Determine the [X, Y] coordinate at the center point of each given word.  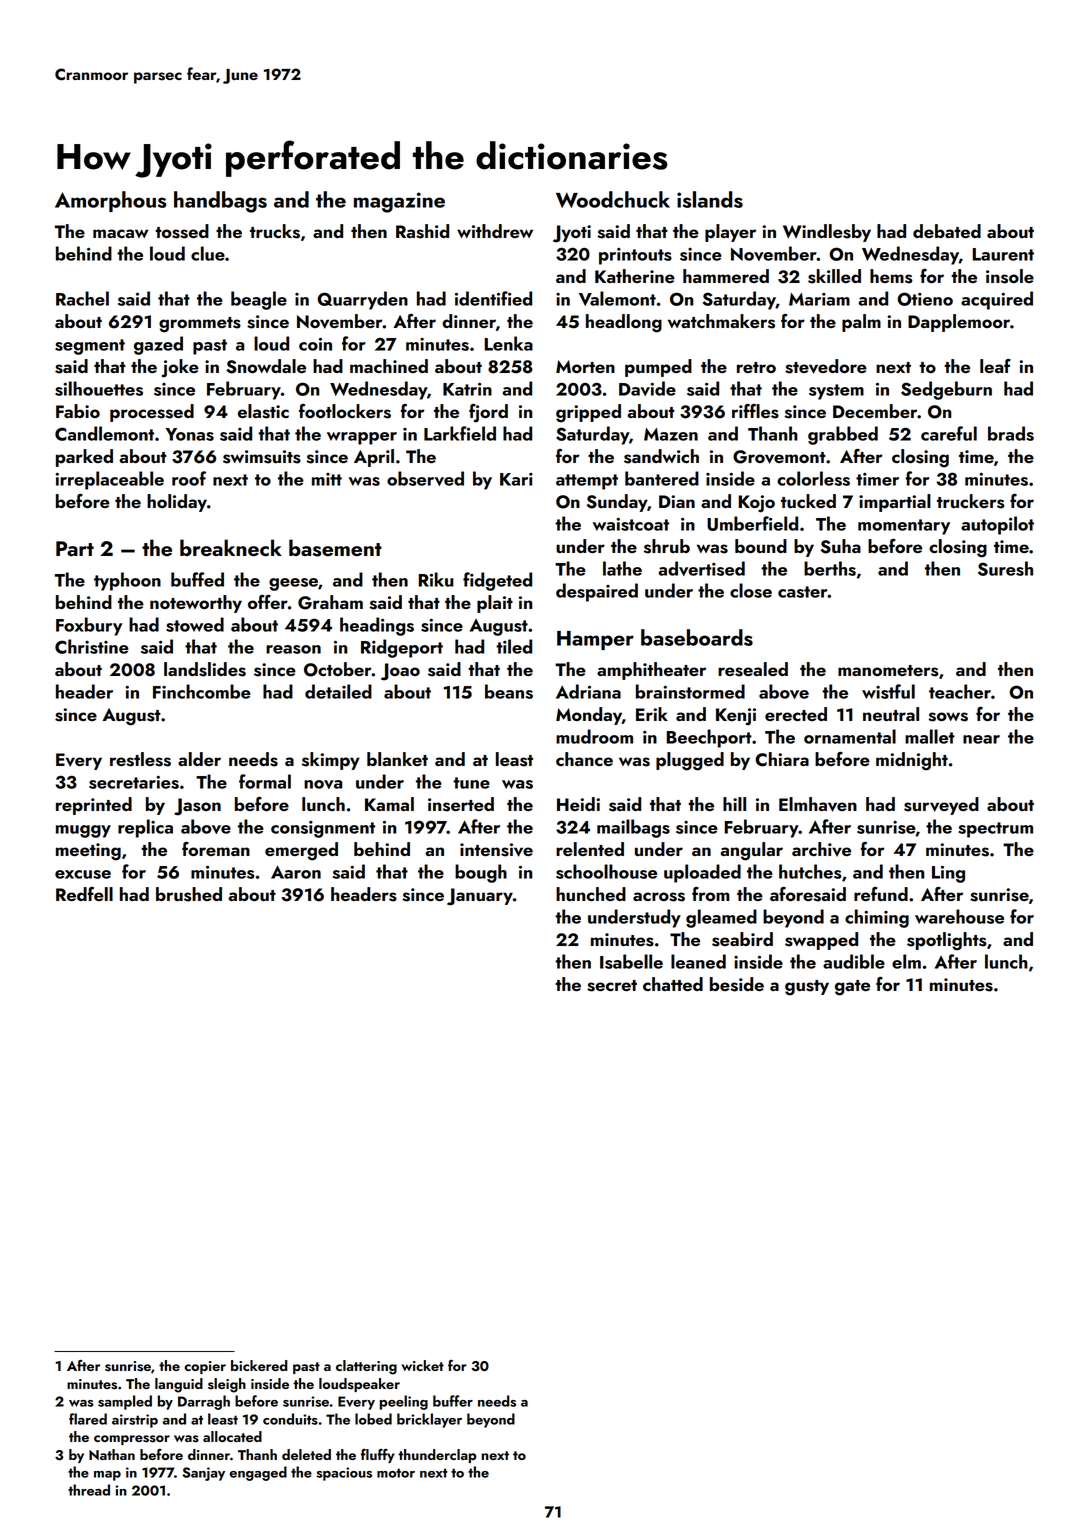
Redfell [84, 894]
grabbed [843, 435]
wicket [423, 1365]
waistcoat [631, 524]
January [480, 897]
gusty [807, 988]
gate [852, 988]
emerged [301, 851]
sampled [125, 1402]
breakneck [231, 548]
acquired [997, 300]
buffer [453, 1401]
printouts [635, 256]
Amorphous [110, 201]
